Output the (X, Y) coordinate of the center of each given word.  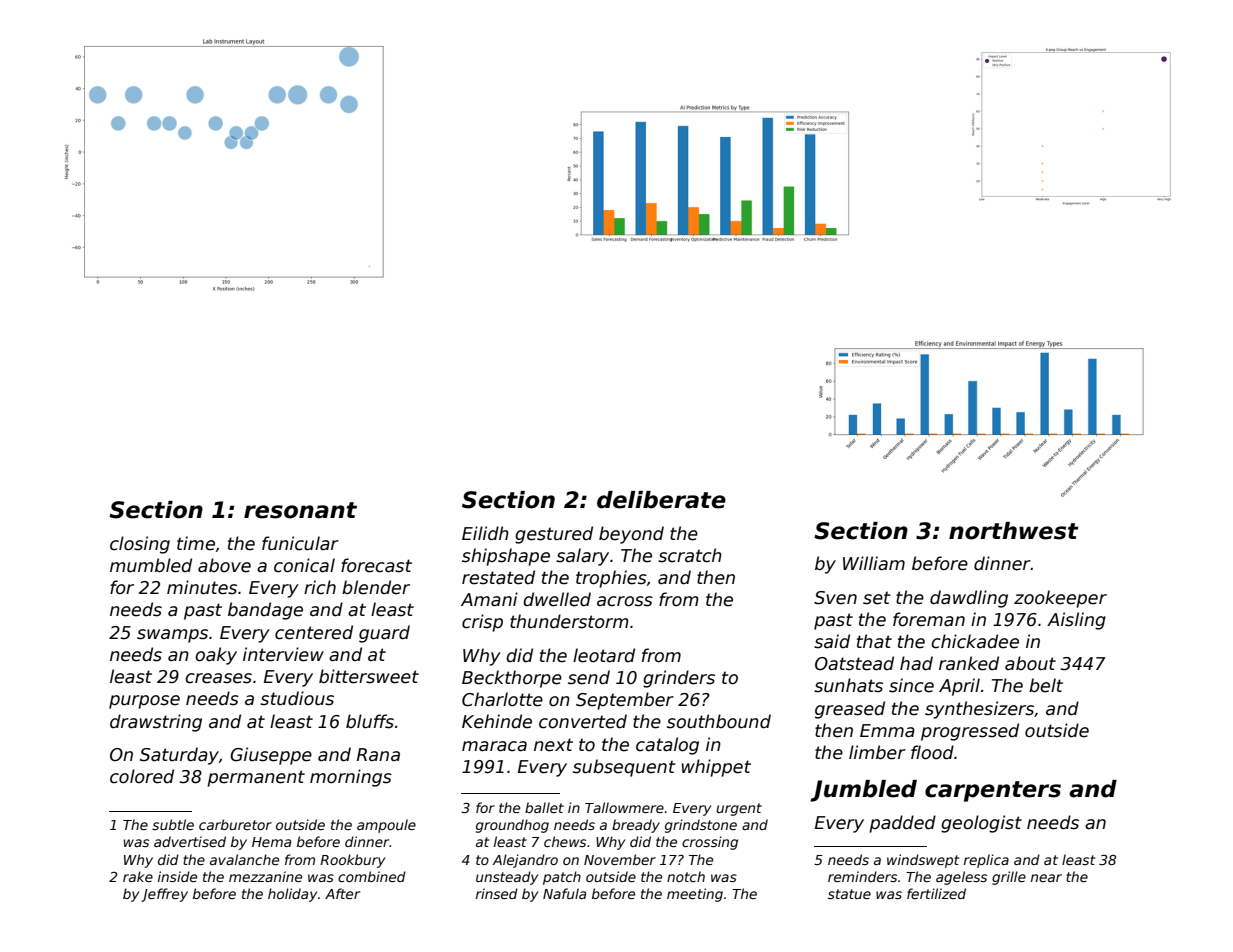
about (1030, 663)
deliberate (661, 500)
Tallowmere (624, 807)
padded (902, 824)
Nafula (564, 893)
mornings (351, 778)
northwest (1014, 531)
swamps (172, 636)
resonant (300, 510)
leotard (604, 655)
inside (177, 876)
